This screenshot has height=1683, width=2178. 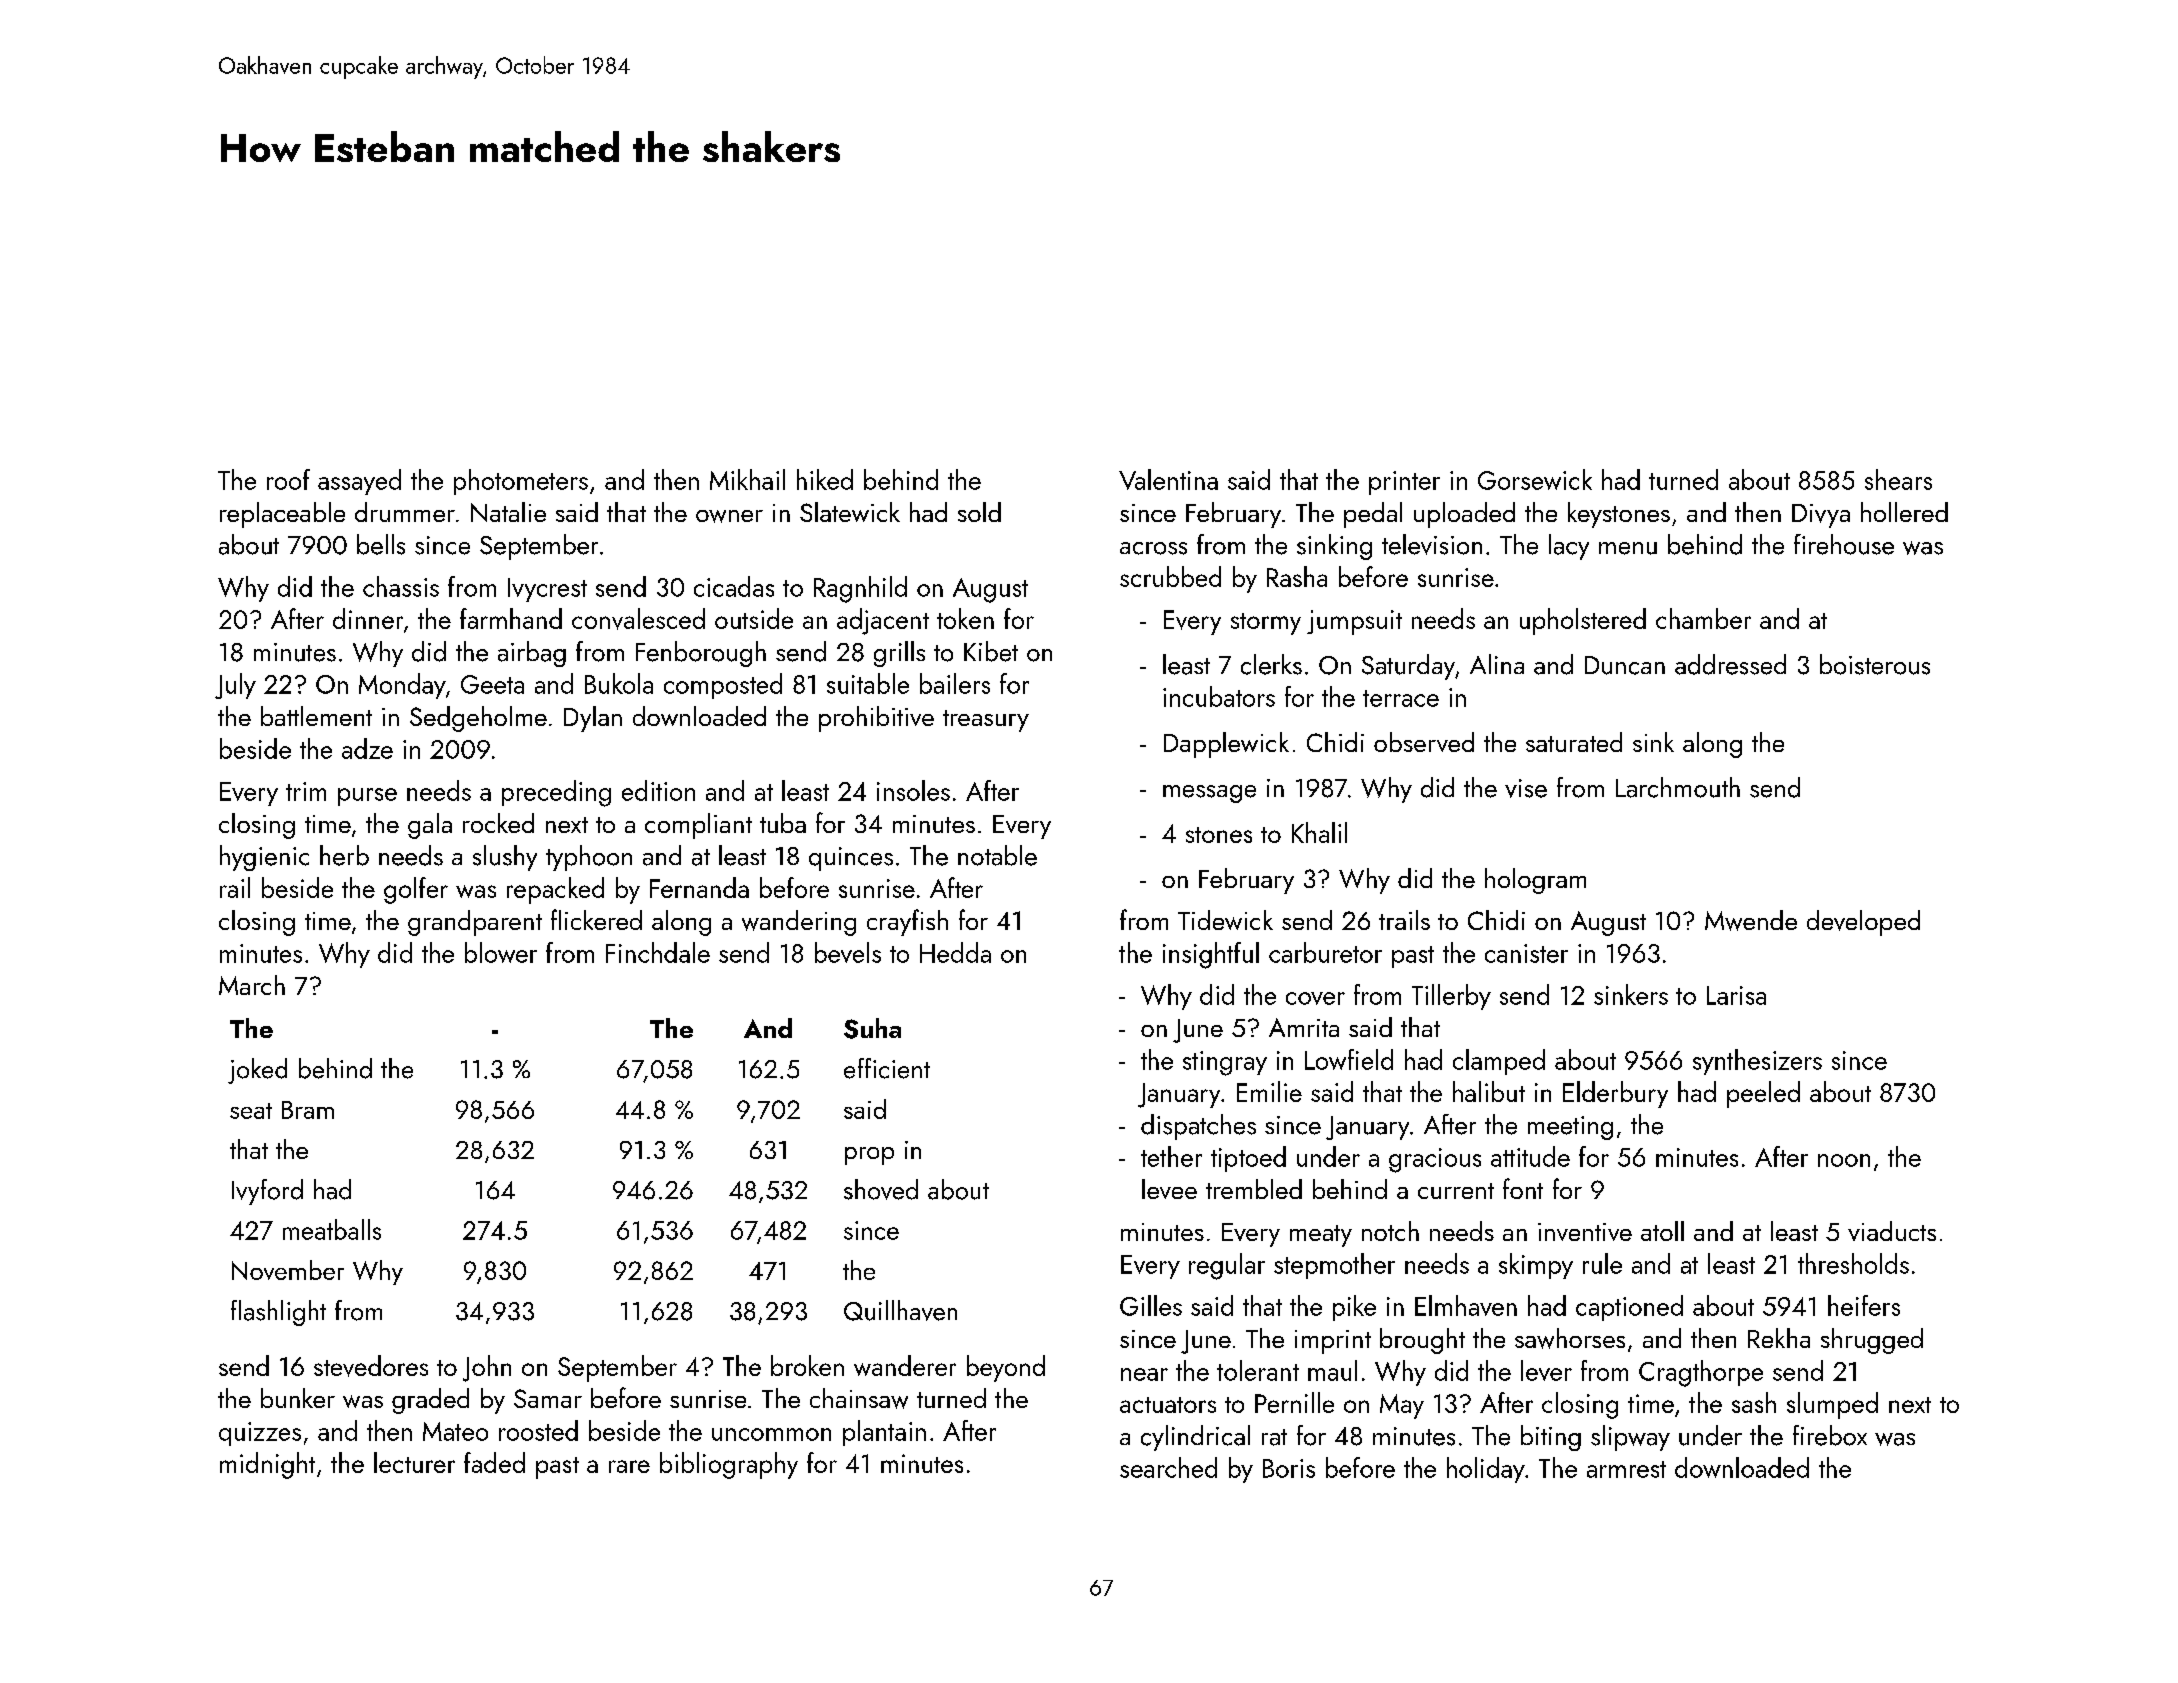 What do you see at coordinates (905, 1365) in the screenshot?
I see `wanderer` at bounding box center [905, 1365].
